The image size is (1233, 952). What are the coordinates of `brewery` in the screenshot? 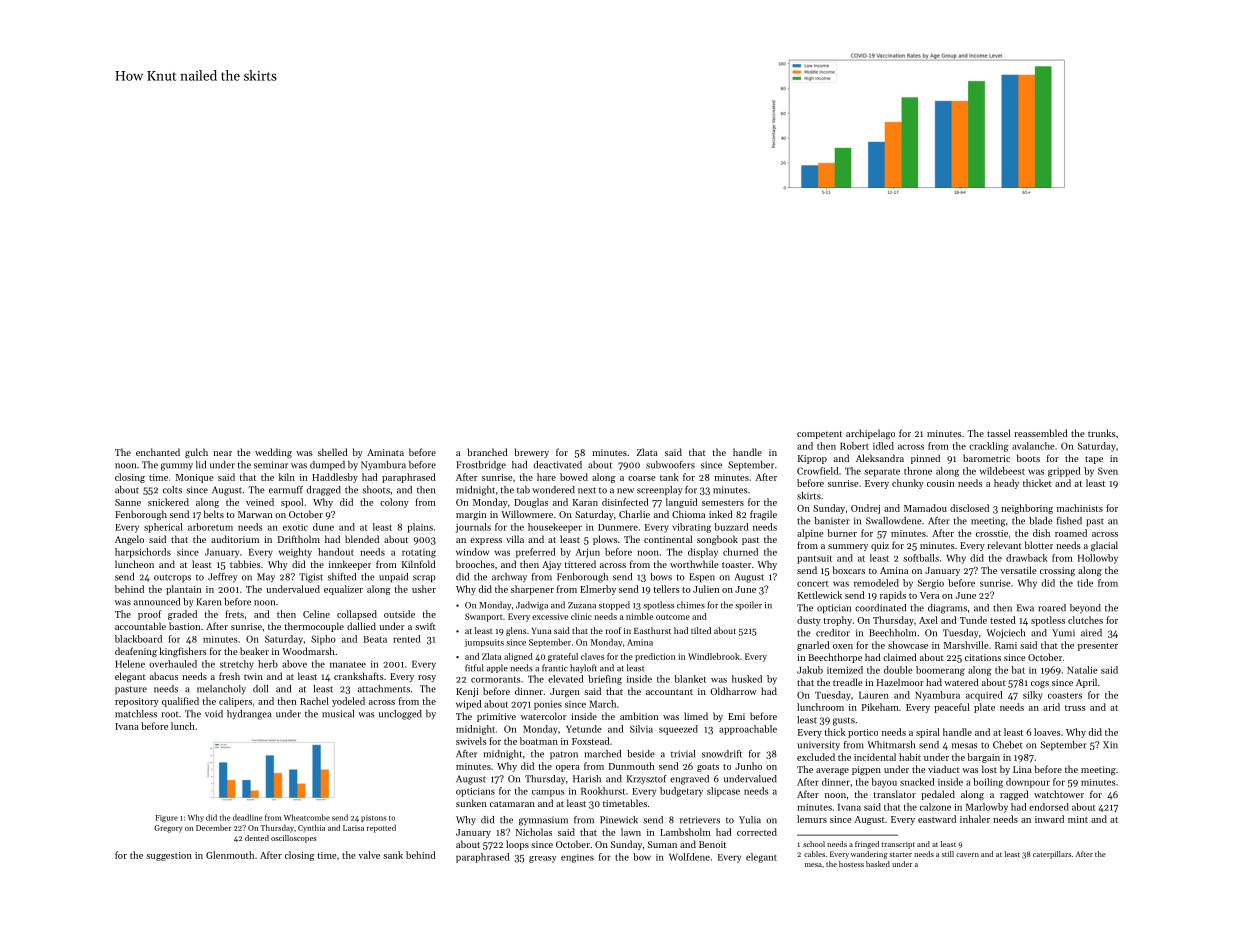 It's located at (531, 453).
